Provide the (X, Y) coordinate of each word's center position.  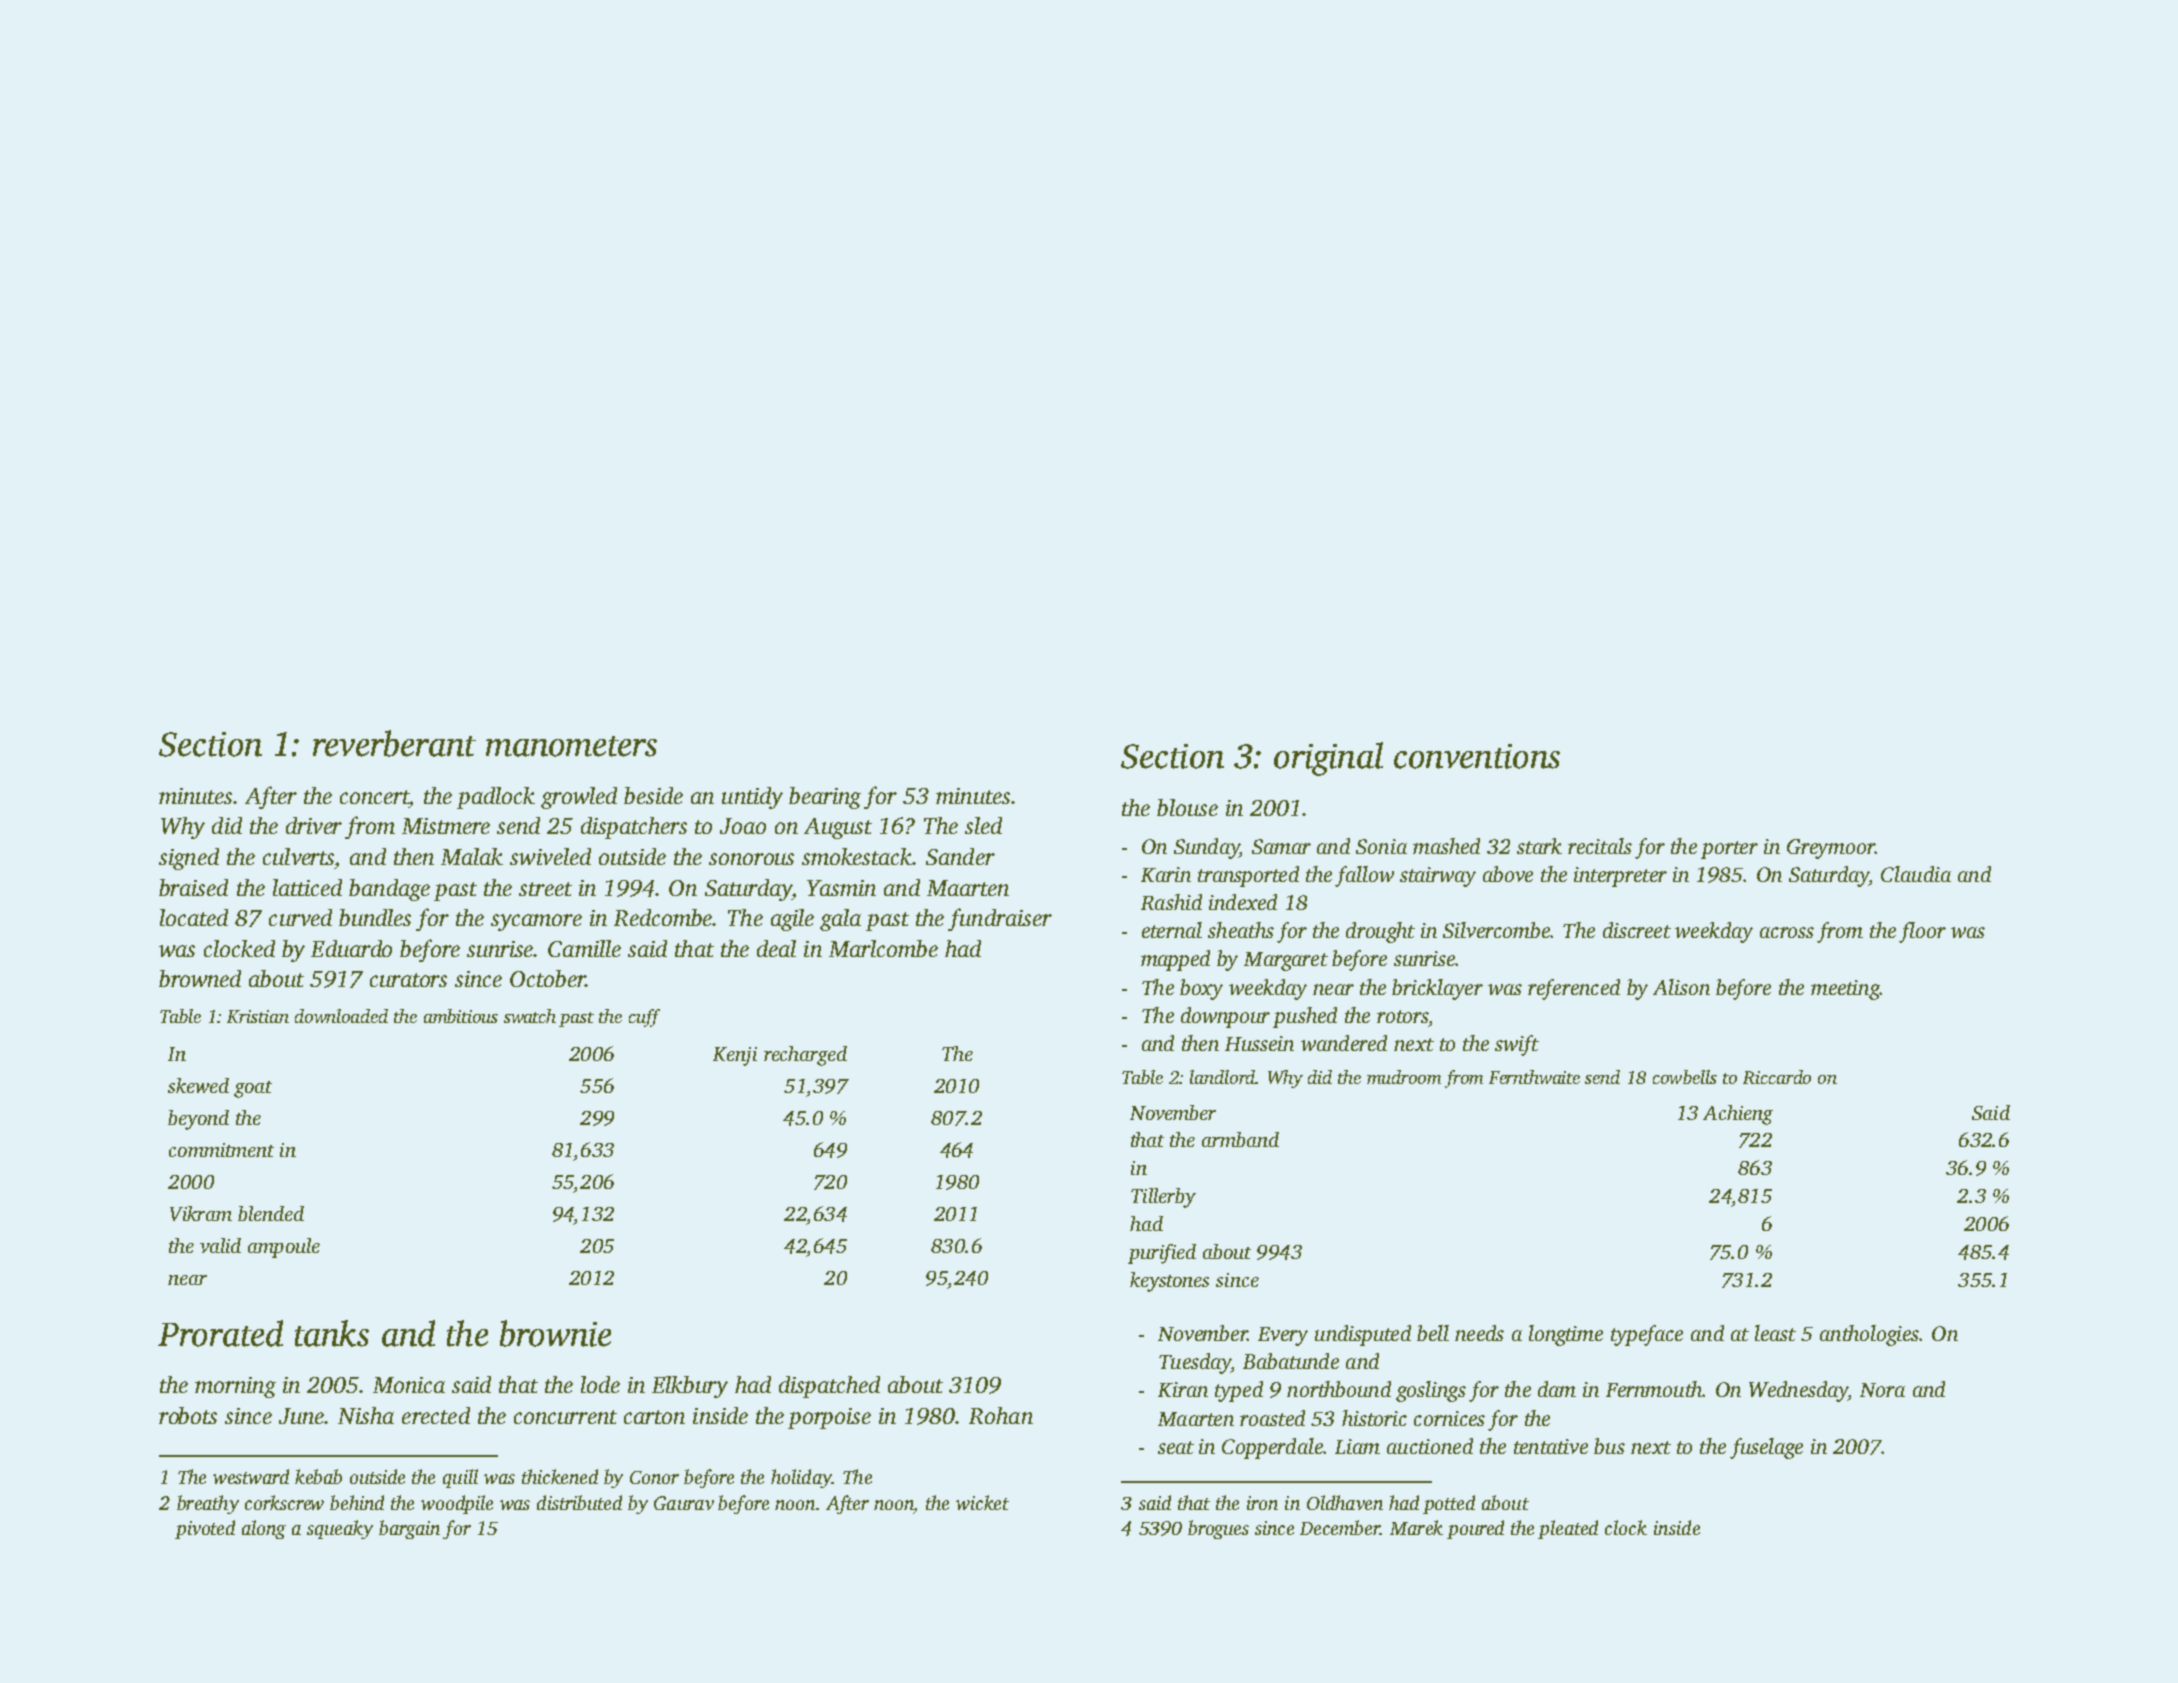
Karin (1166, 874)
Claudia (1916, 874)
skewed (198, 1085)
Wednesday (1798, 1391)
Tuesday (1195, 1363)
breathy (208, 1504)
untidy (752, 798)
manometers (571, 746)
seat (1176, 1447)
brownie (555, 1333)
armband (1240, 1139)
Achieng (1738, 1115)
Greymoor (1831, 849)
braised (193, 887)
